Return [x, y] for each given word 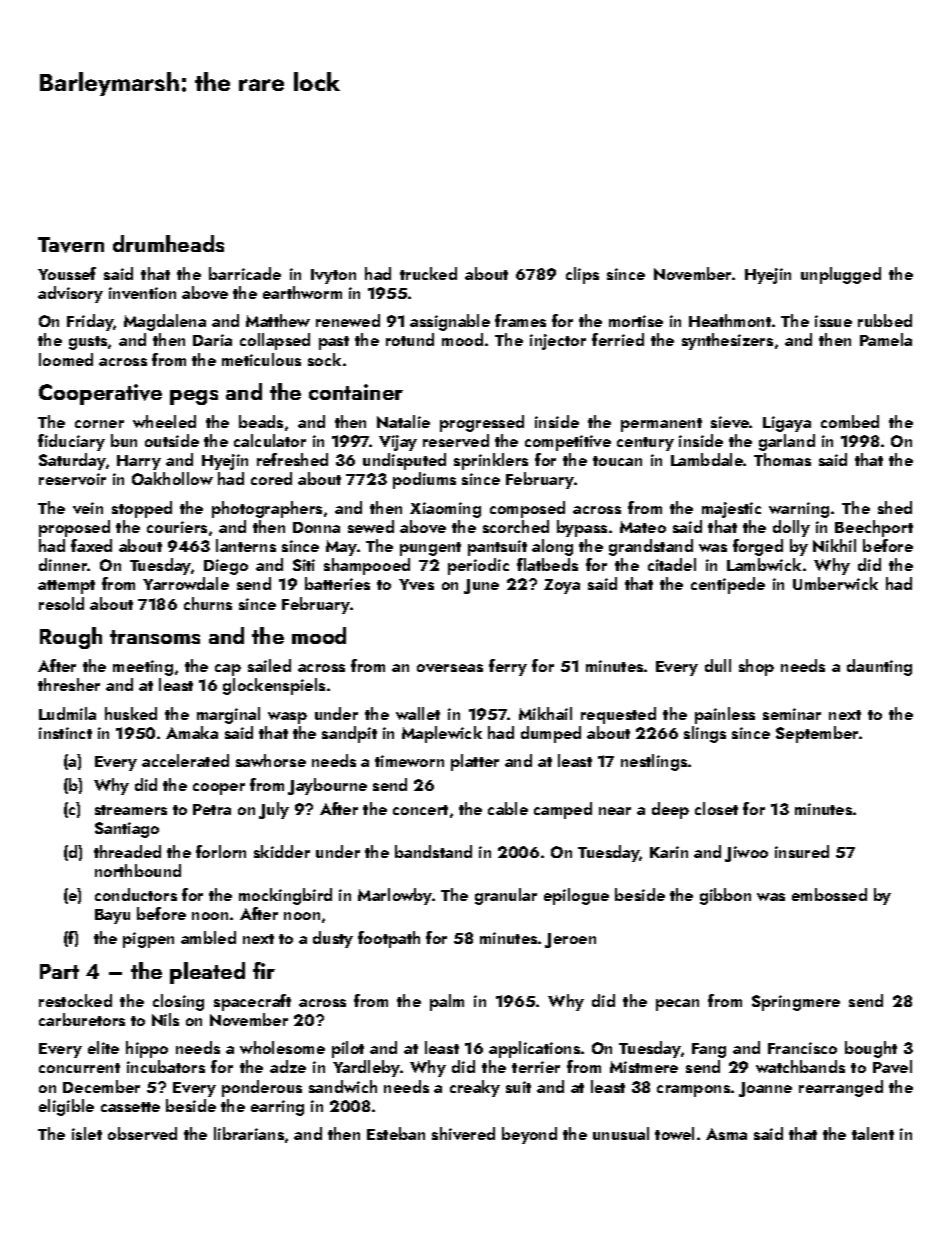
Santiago [127, 830]
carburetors [82, 1019]
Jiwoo [746, 854]
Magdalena [165, 322]
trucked [428, 273]
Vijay [398, 443]
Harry [139, 462]
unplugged [841, 275]
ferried [618, 339]
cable [508, 808]
